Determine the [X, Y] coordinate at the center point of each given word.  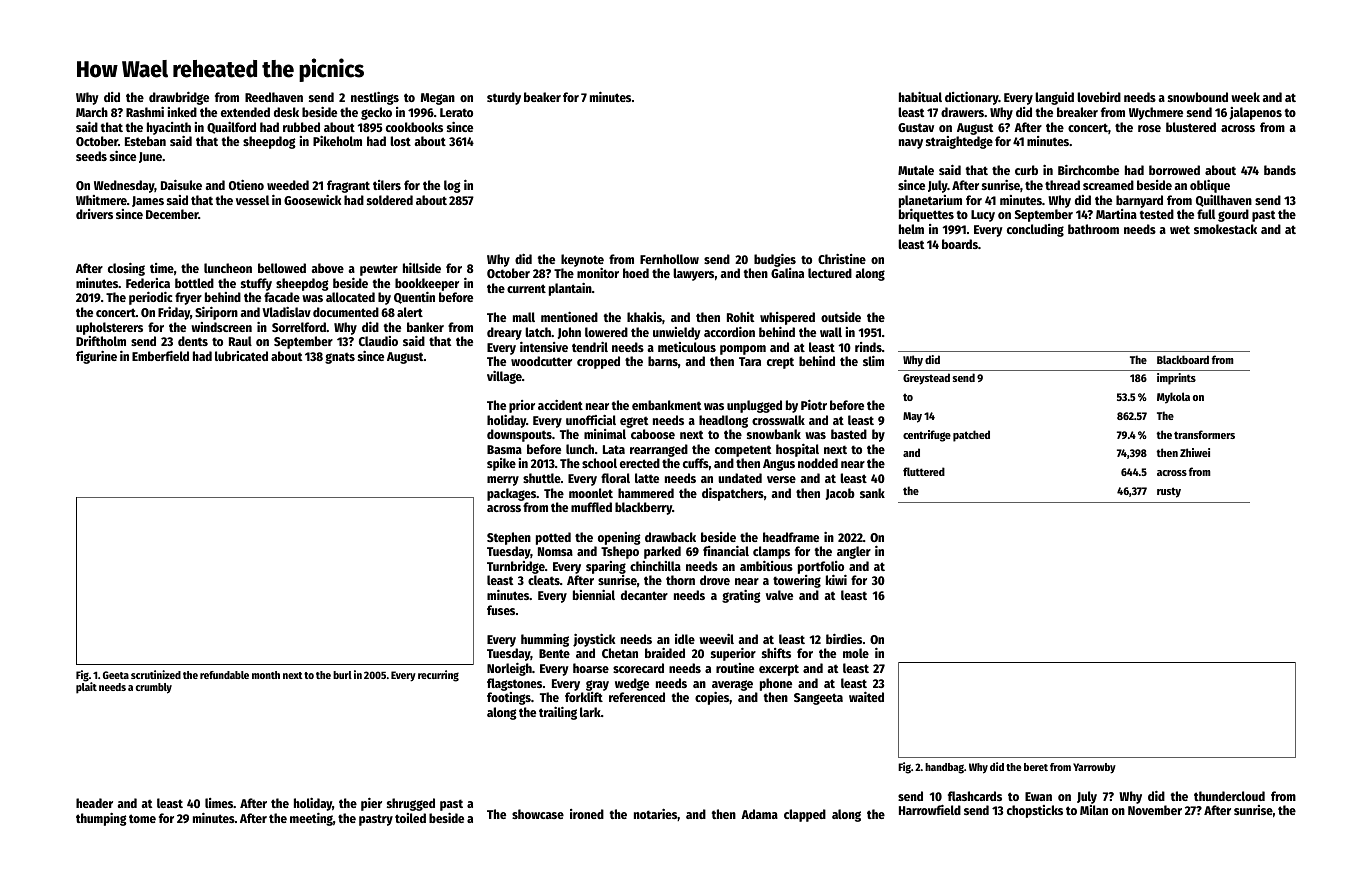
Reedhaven [274, 97]
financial [726, 550]
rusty [1169, 492]
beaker [542, 97]
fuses [501, 610]
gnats [340, 358]
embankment [666, 405]
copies [712, 698]
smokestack [1225, 229]
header [94, 803]
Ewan [1038, 796]
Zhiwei [1195, 452]
